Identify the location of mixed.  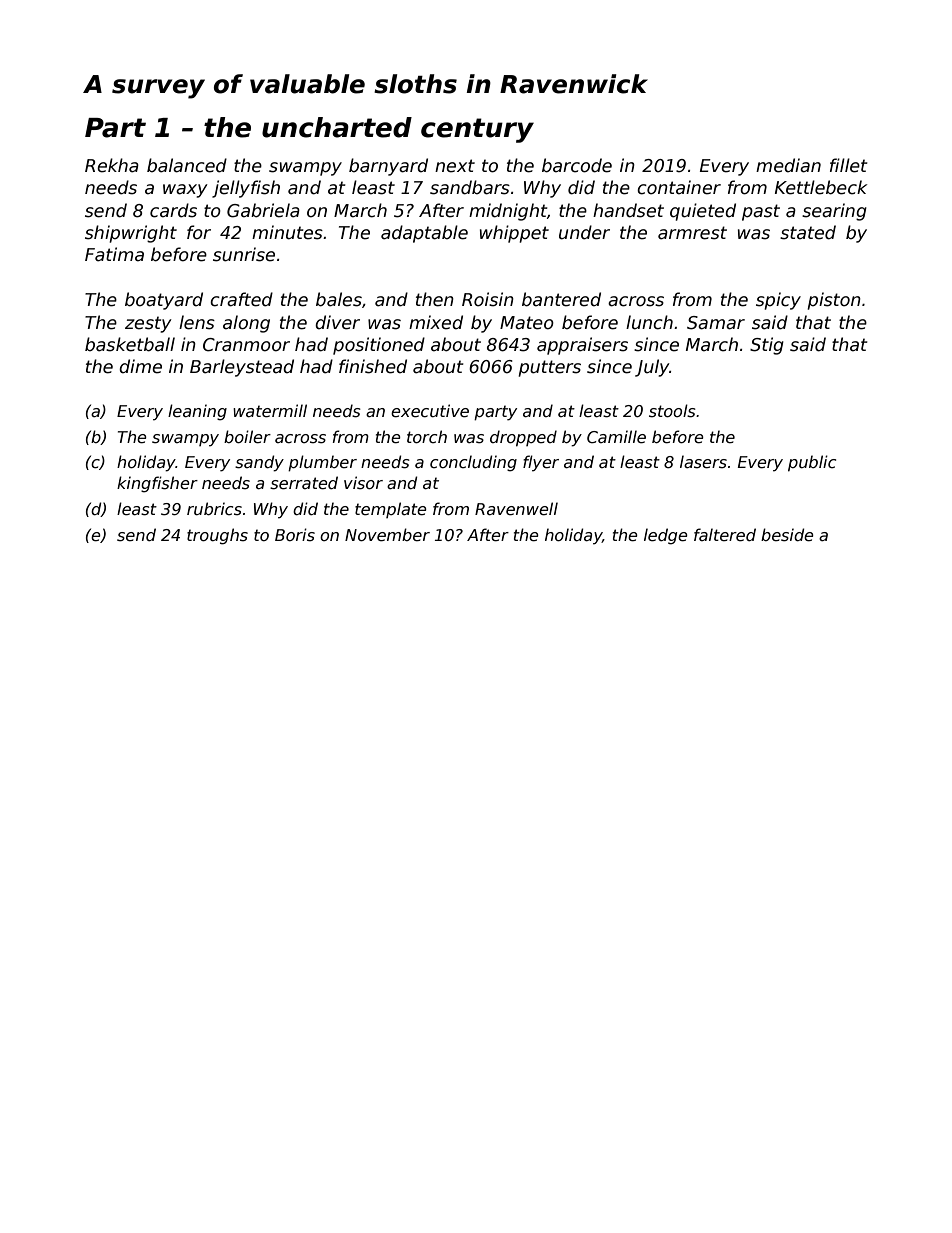
(436, 322).
